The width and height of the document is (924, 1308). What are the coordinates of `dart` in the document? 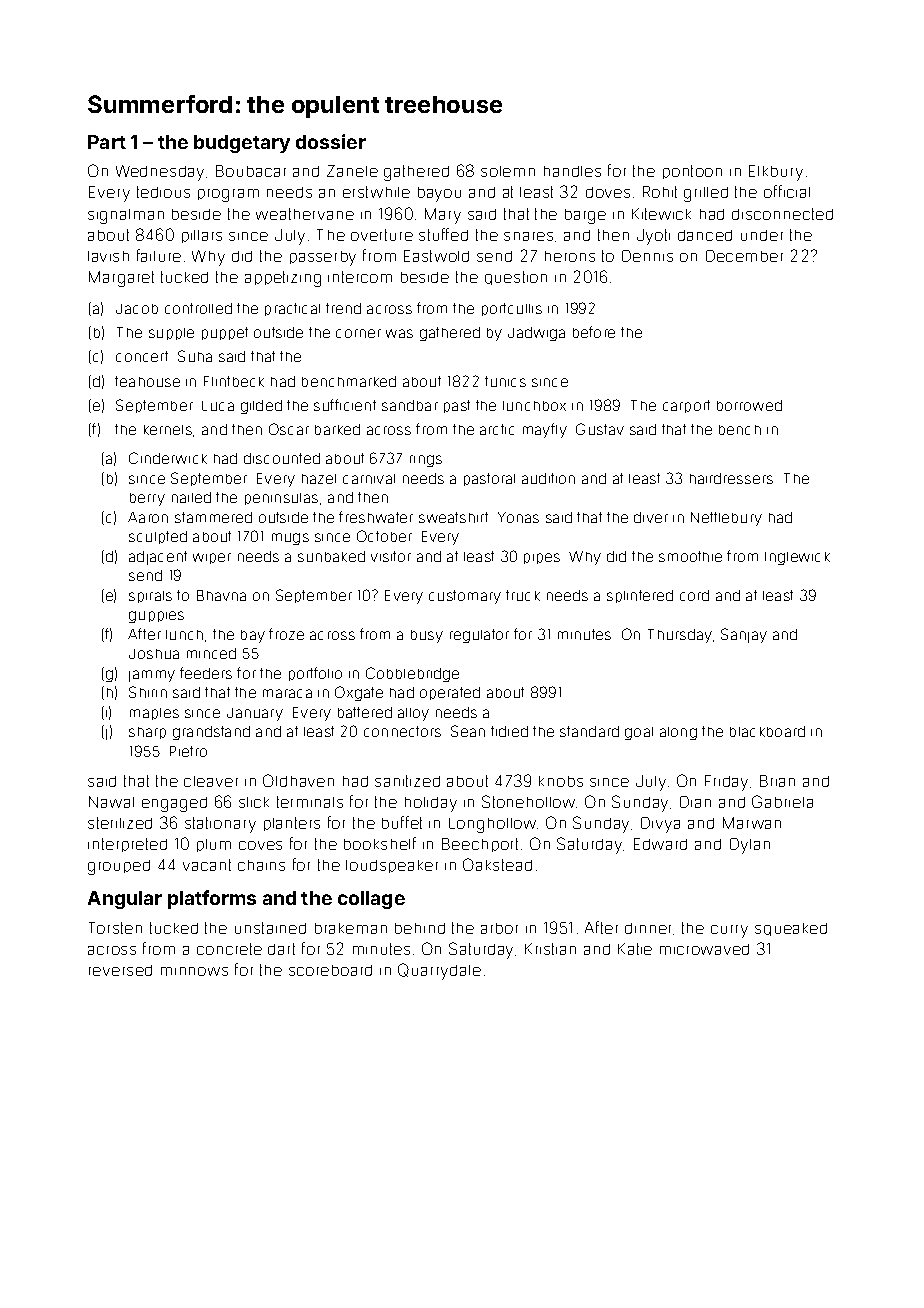 It's located at (281, 949).
